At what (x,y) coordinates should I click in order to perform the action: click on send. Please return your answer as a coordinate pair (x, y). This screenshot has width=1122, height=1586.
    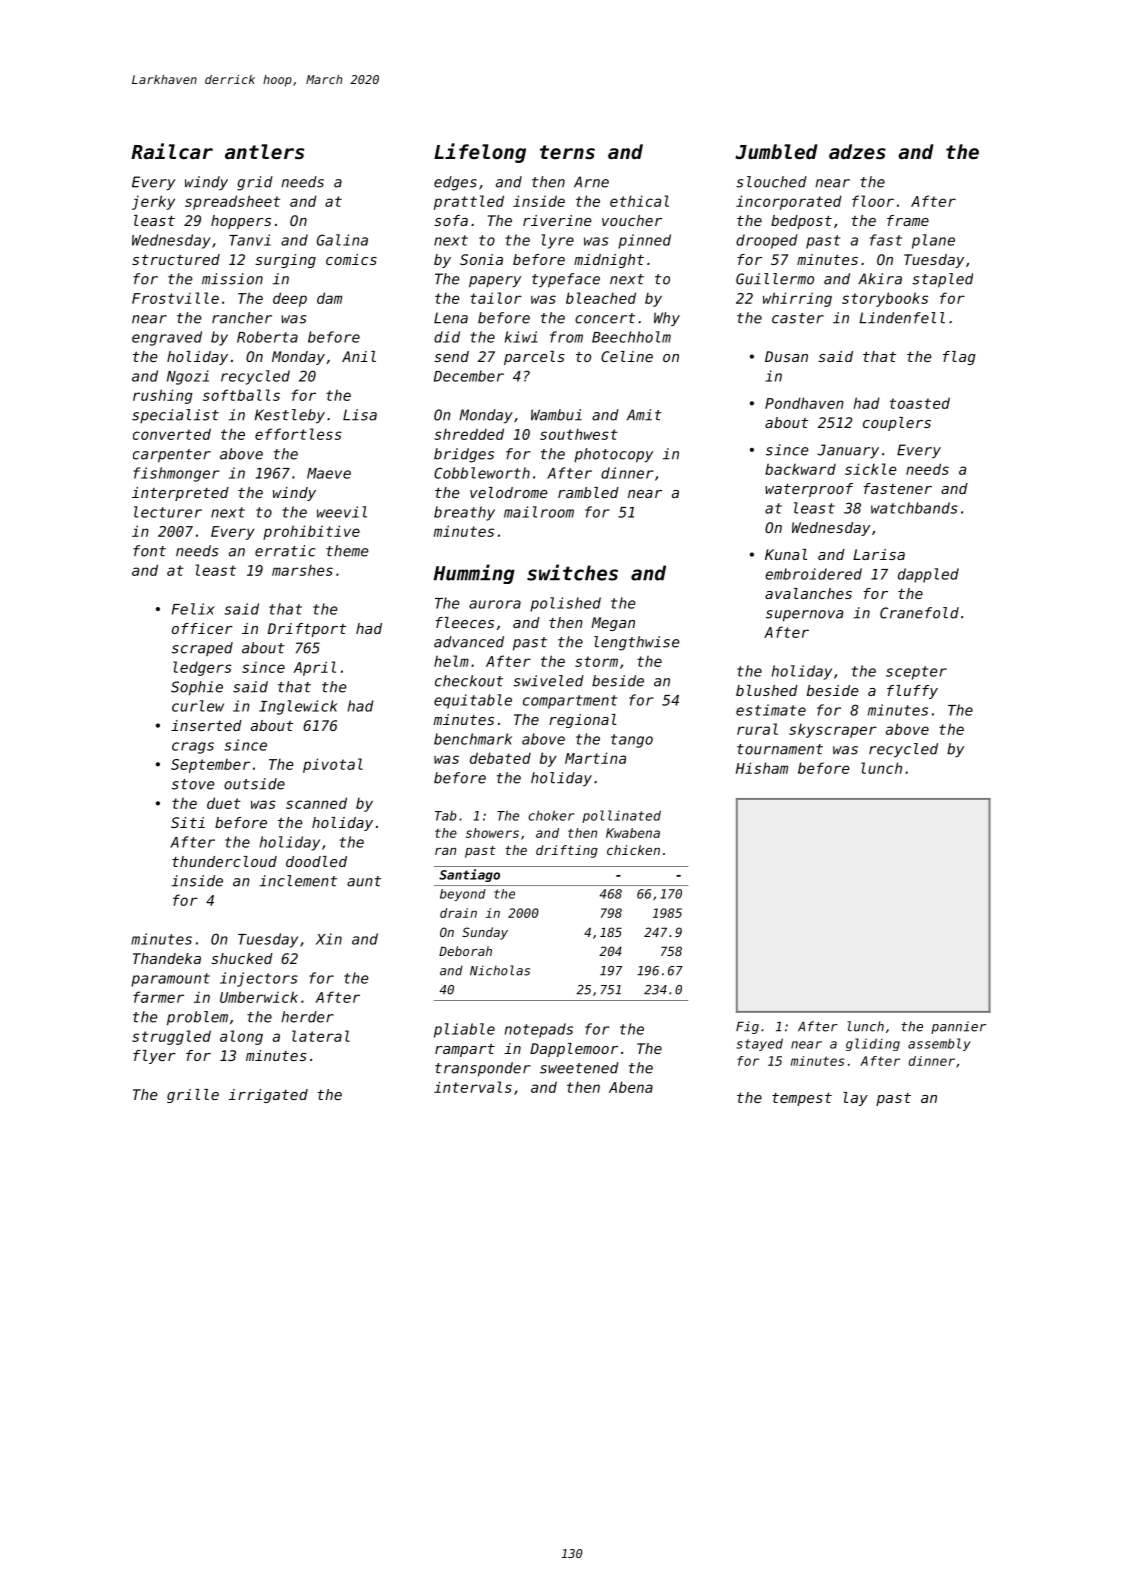
    Looking at the image, I should click on (451, 356).
